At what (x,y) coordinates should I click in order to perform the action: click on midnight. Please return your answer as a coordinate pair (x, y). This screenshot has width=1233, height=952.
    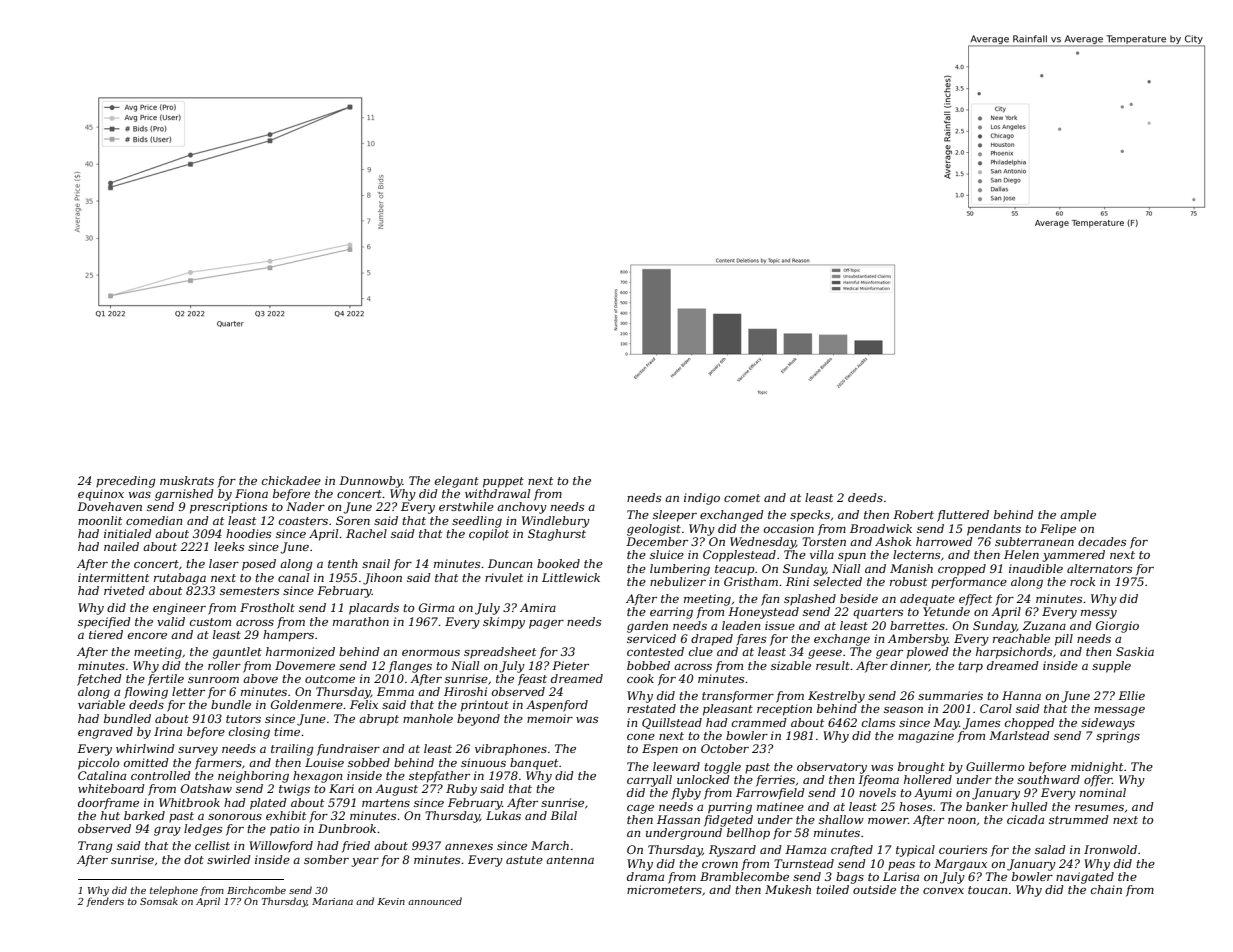
    Looking at the image, I should click on (1097, 768).
